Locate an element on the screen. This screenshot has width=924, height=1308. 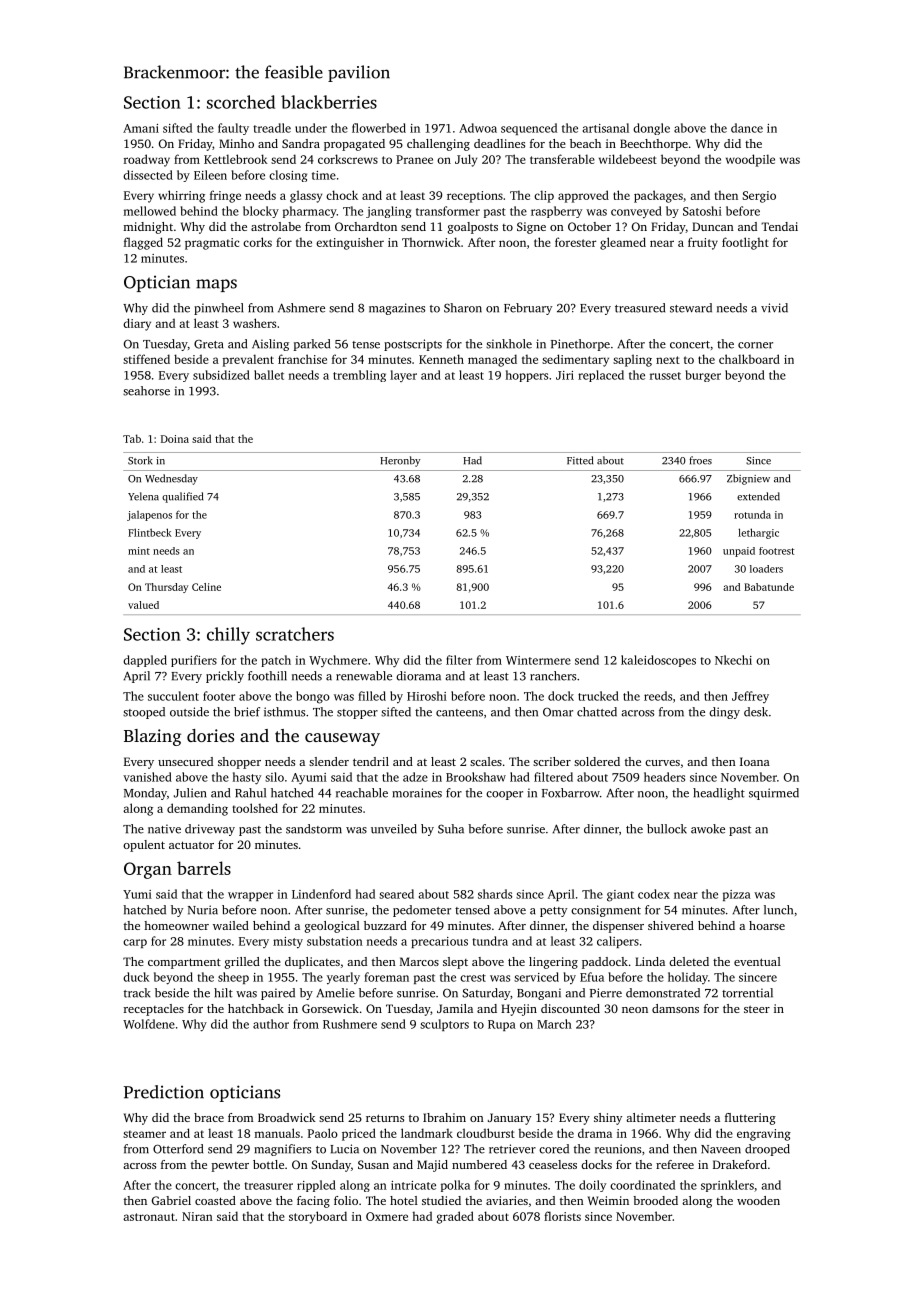
silo is located at coordinates (274, 777).
